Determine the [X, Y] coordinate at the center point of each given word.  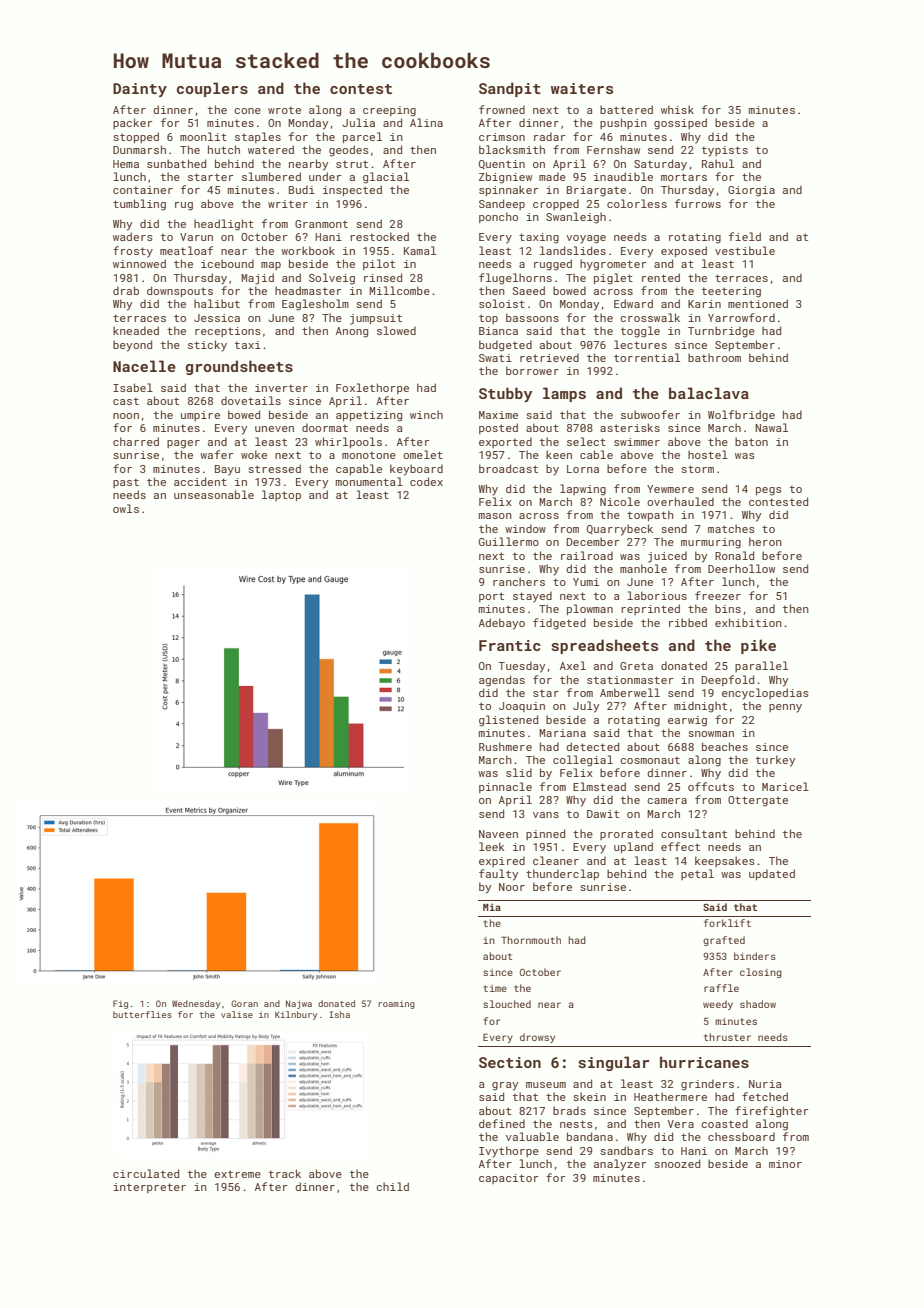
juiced [667, 557]
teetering [731, 292]
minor [785, 1164]
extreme [237, 1174]
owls [126, 508]
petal [697, 874]
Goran [244, 1003]
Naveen [498, 834]
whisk [677, 109]
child [392, 1186]
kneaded [136, 330]
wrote [284, 110]
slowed [396, 330]
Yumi [586, 582]
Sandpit [510, 89]
